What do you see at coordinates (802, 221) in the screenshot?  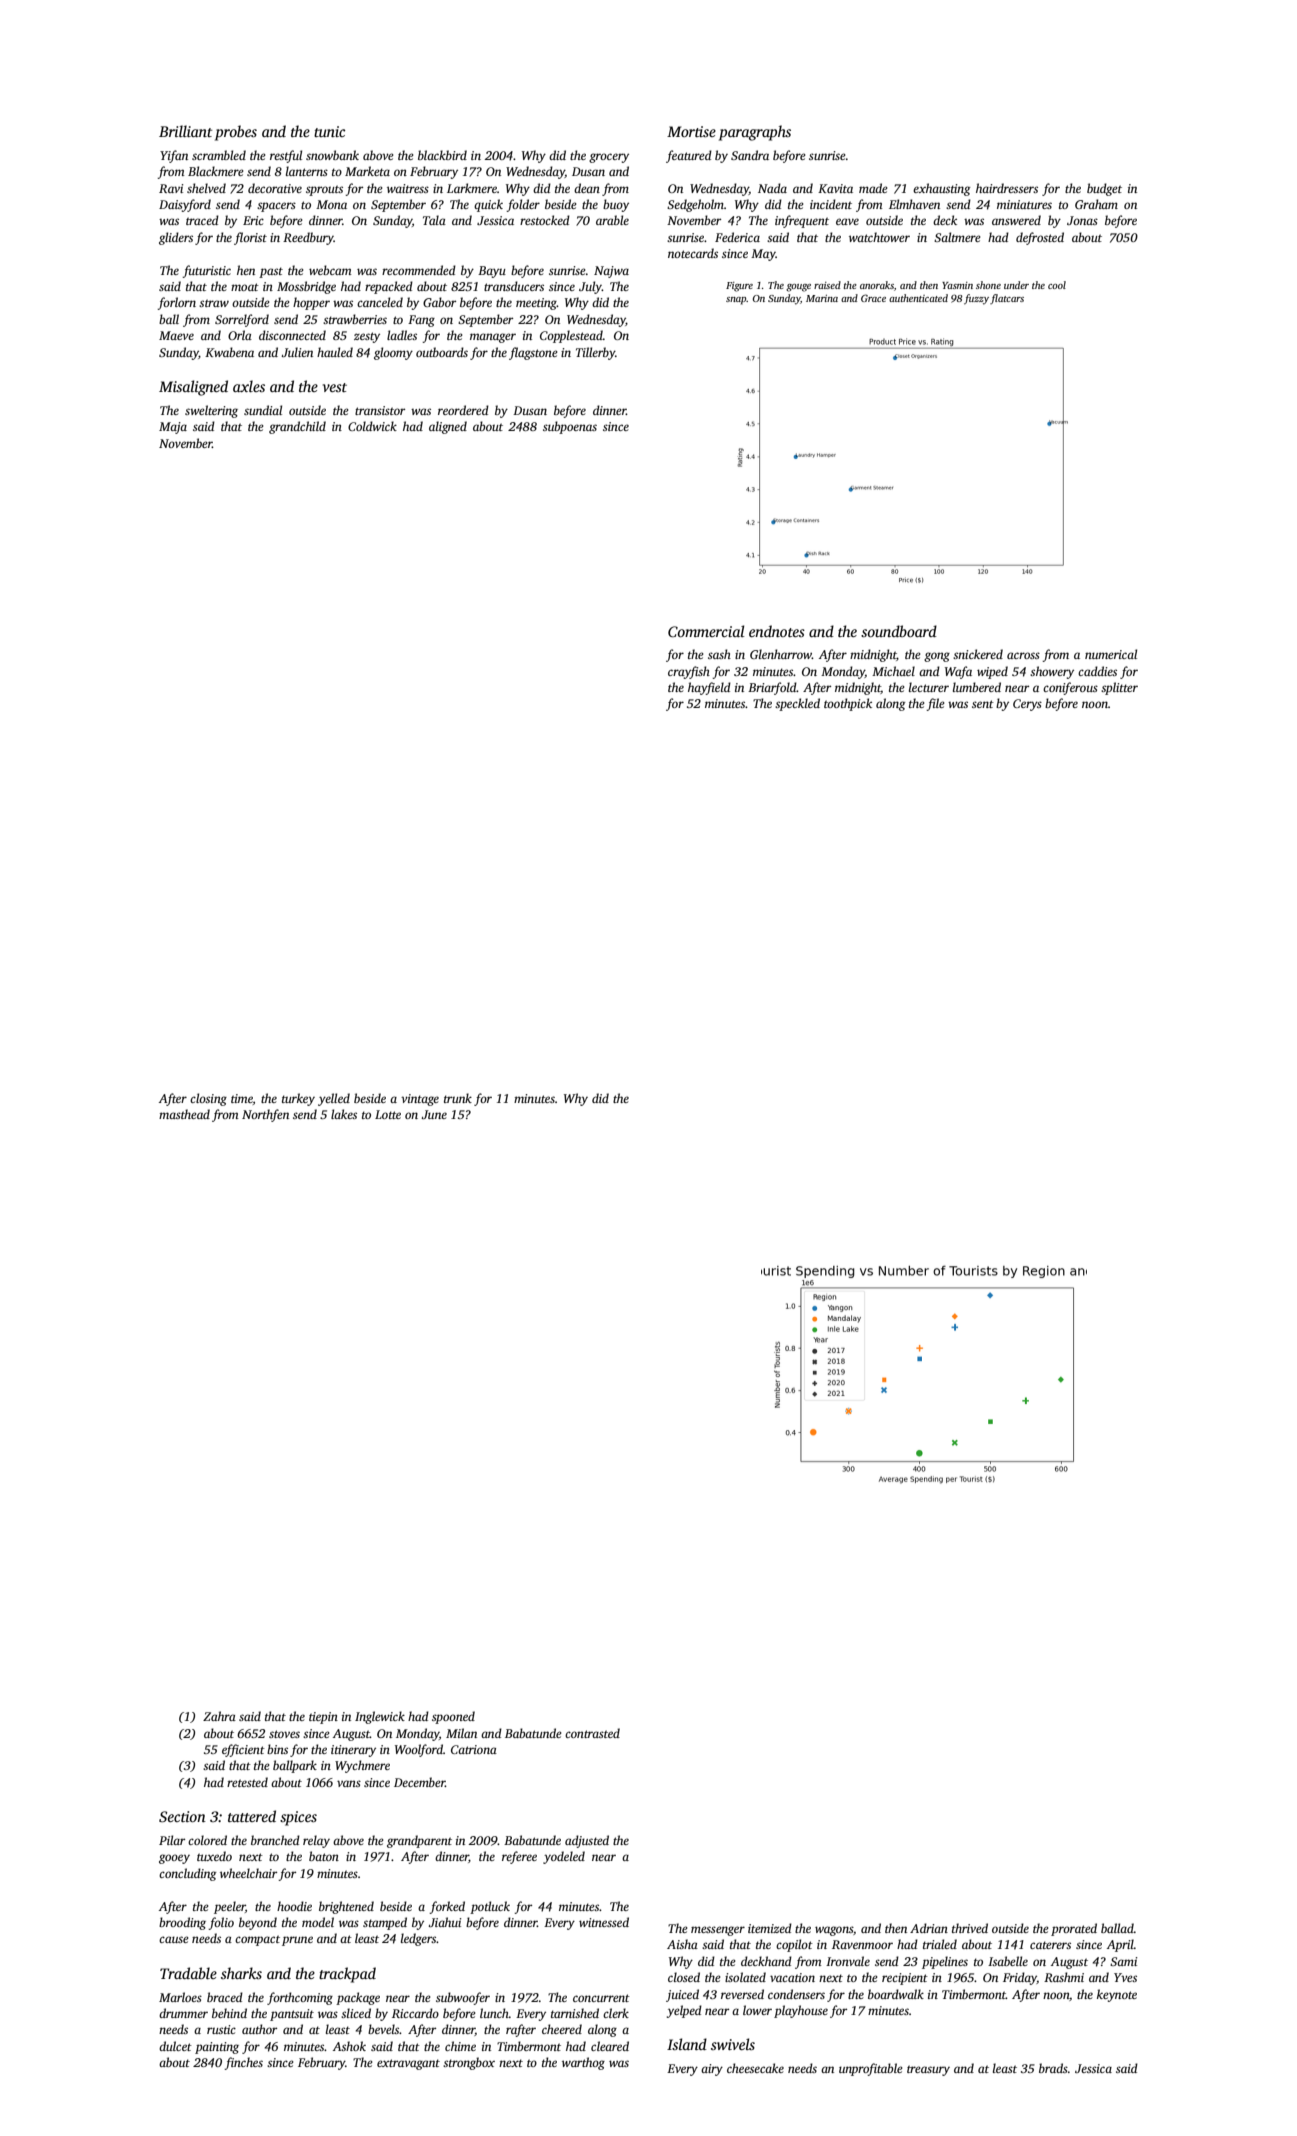 I see `infrequent` at bounding box center [802, 221].
